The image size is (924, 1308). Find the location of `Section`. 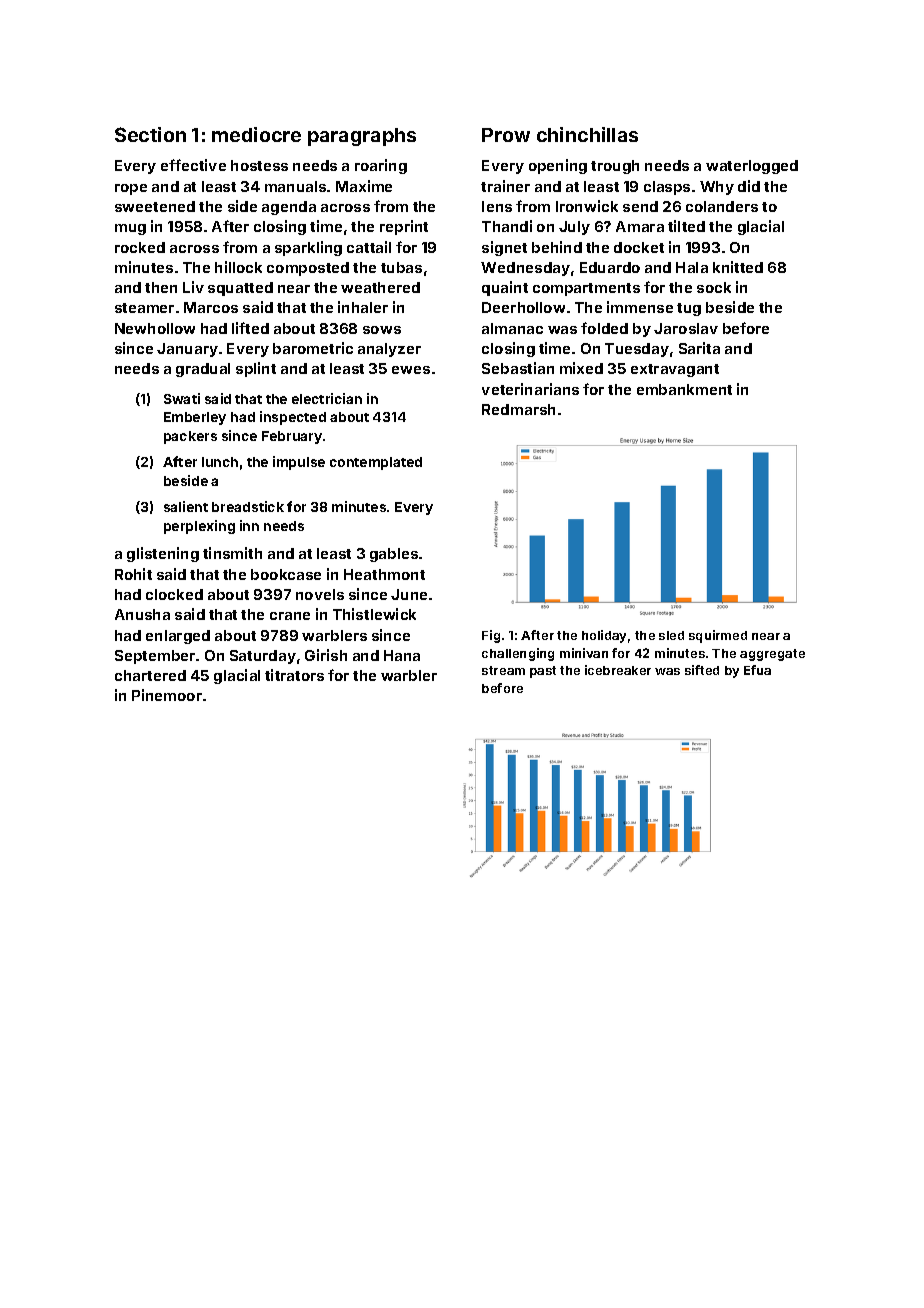

Section is located at coordinates (150, 134).
